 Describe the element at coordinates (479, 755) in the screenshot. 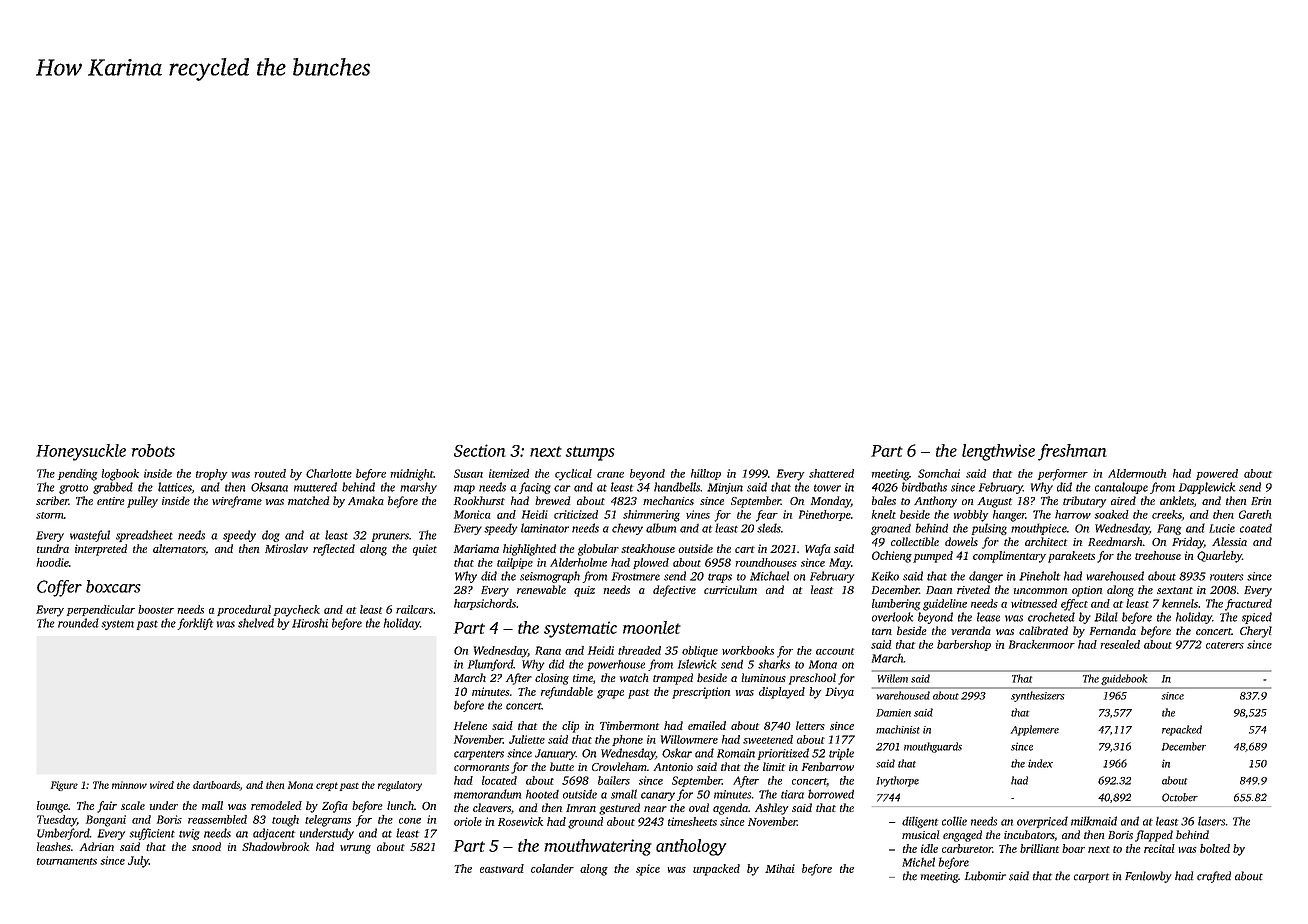

I see `carpenters` at that location.
